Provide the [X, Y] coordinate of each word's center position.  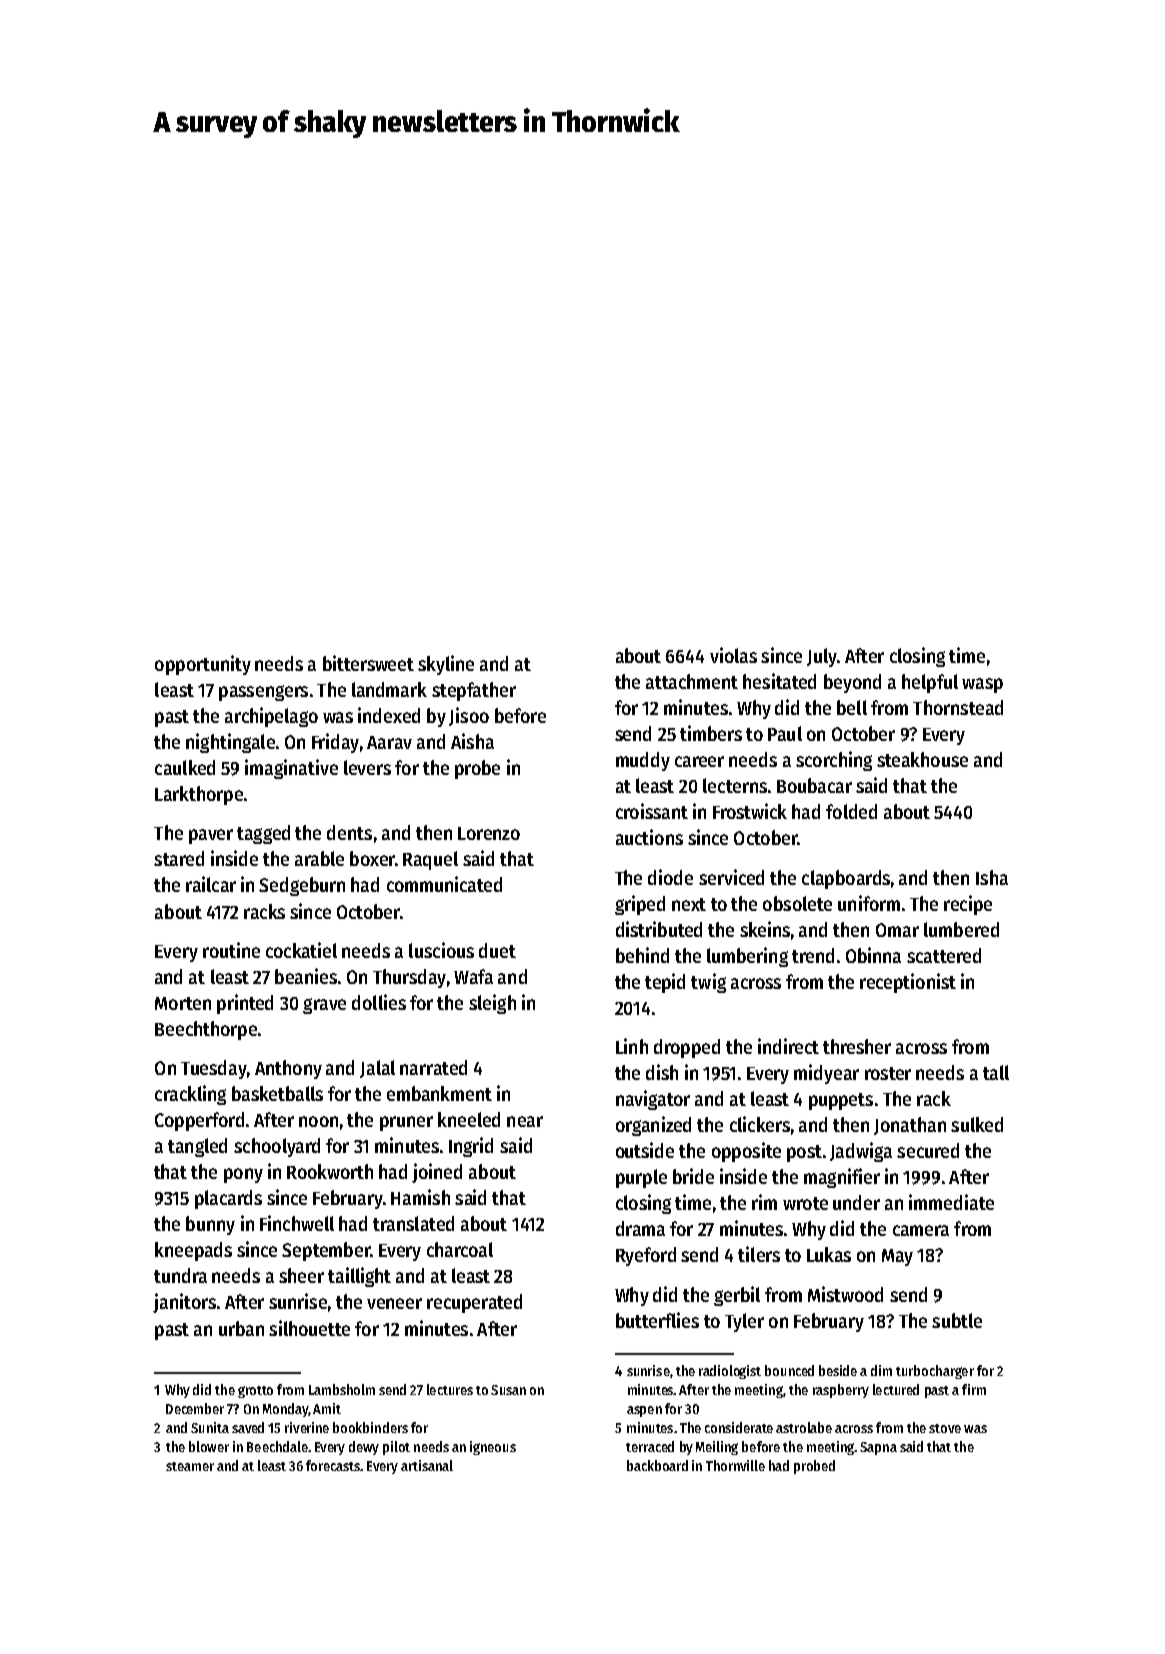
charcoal [460, 1249]
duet [497, 950]
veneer [394, 1303]
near [525, 1121]
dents [349, 832]
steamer [190, 1466]
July [822, 657]
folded [851, 811]
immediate [951, 1202]
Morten [183, 1003]
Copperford [199, 1121]
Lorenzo [489, 833]
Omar [897, 930]
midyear [826, 1074]
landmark [389, 689]
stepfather [474, 691]
